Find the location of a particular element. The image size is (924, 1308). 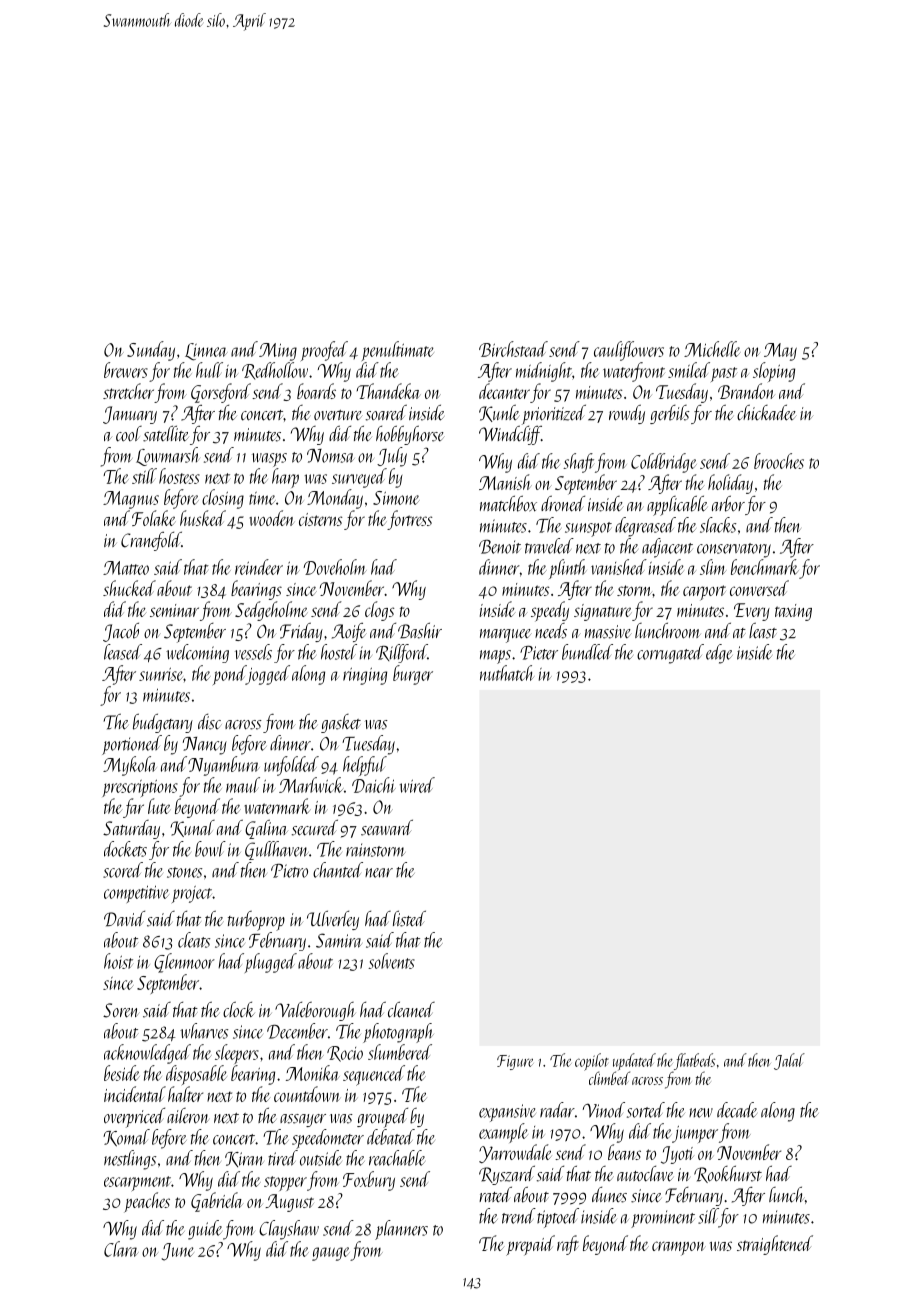

leased is located at coordinates (123, 652).
